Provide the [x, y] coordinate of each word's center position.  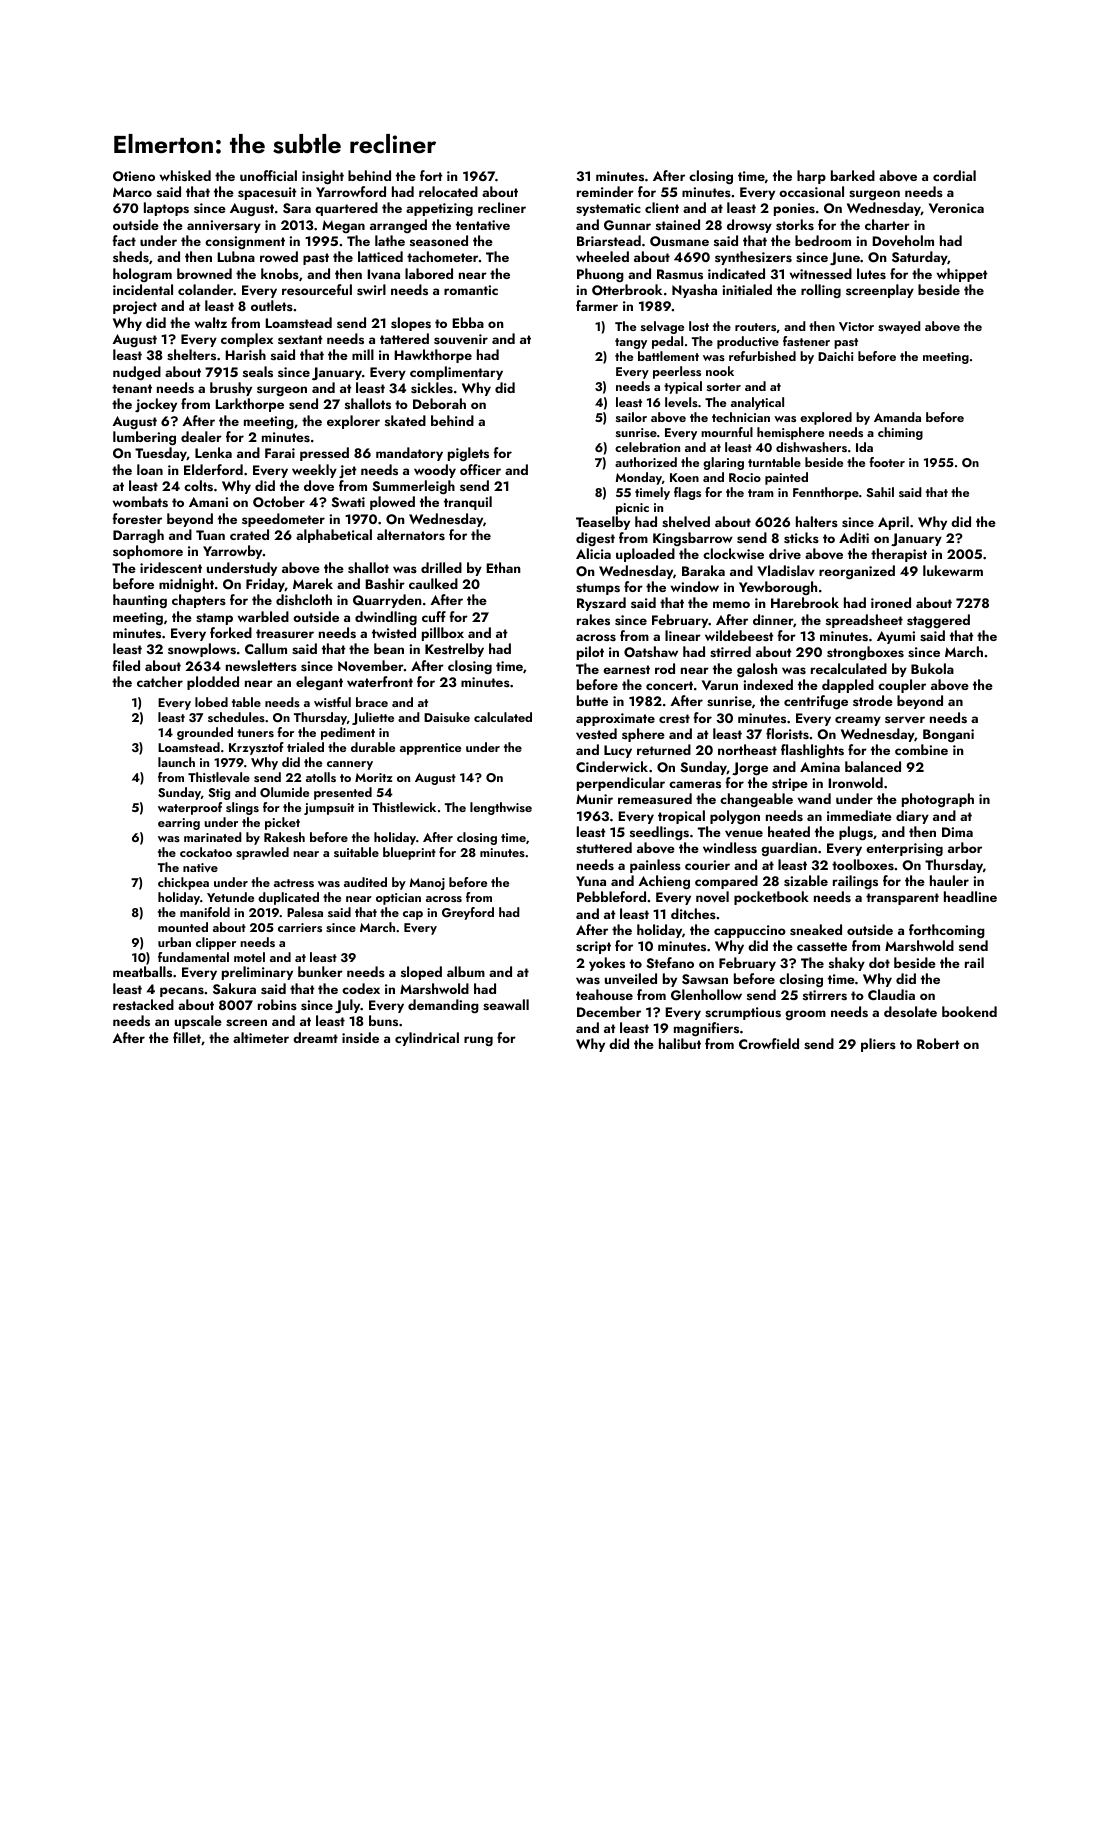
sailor [631, 417]
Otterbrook [627, 290]
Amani [208, 502]
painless [655, 866]
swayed [899, 327]
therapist [899, 555]
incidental [143, 289]
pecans [182, 992]
